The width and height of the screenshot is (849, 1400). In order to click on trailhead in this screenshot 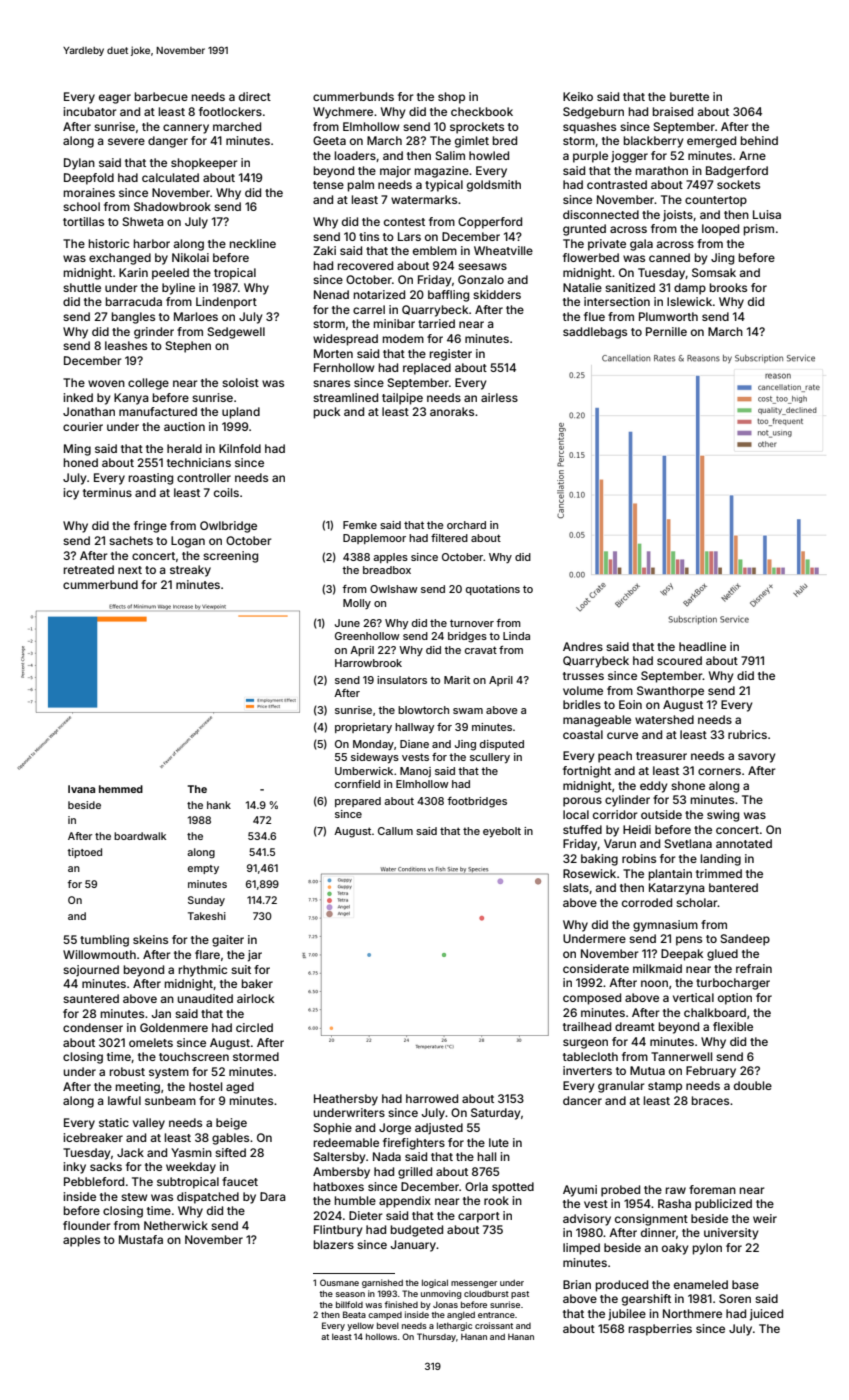, I will do `click(587, 1026)`.
